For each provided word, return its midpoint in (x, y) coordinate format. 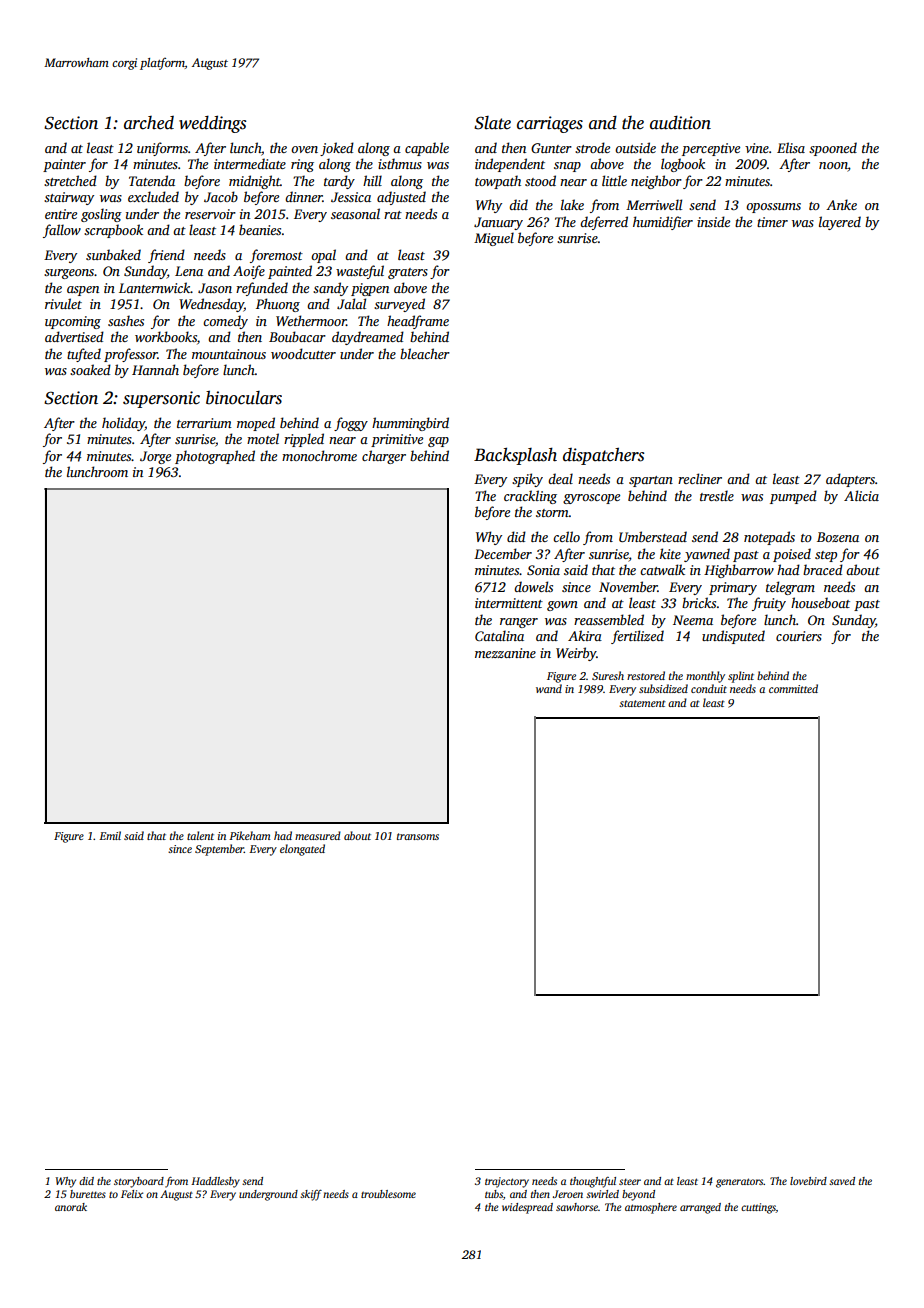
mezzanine (505, 653)
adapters (850, 480)
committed (793, 688)
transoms (418, 836)
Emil (110, 835)
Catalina (499, 635)
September (219, 850)
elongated (302, 850)
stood (540, 180)
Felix (132, 1194)
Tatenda (152, 180)
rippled (304, 440)
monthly (705, 677)
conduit (709, 688)
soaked (90, 369)
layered (840, 223)
